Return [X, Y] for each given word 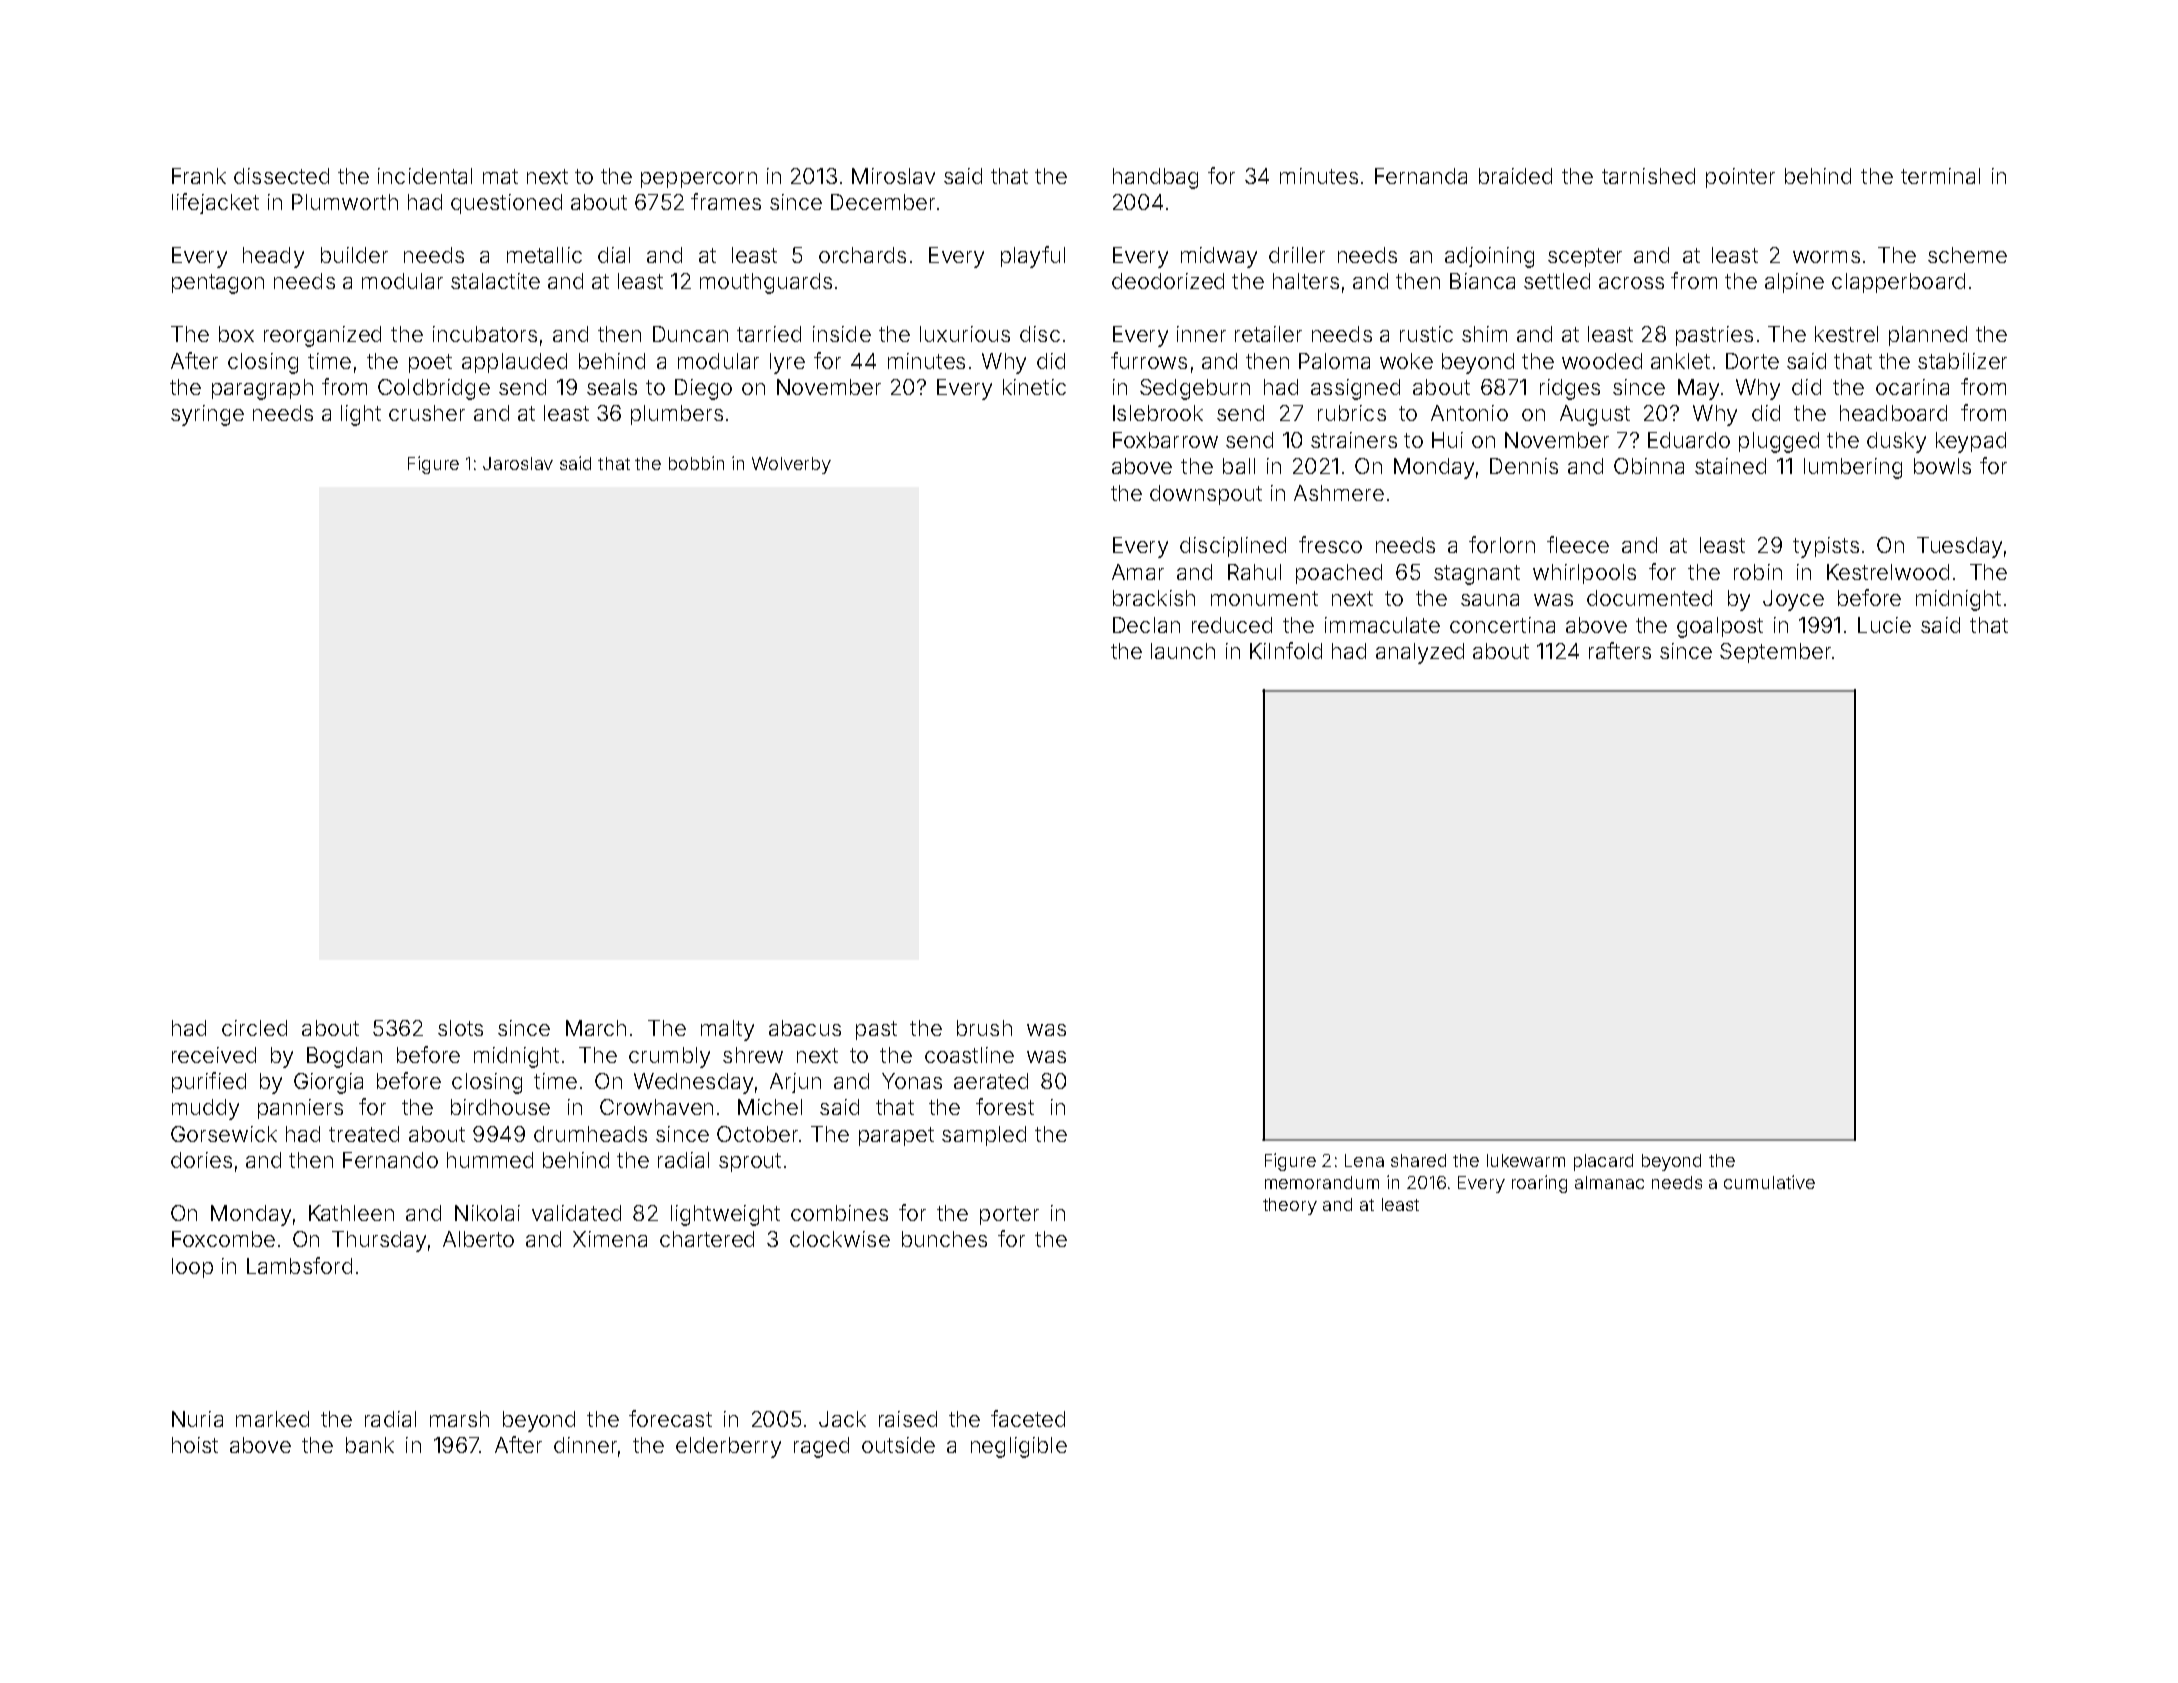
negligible [1019, 1447]
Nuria [197, 1419]
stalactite [495, 281]
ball [1239, 466]
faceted [1028, 1418]
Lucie [1884, 625]
